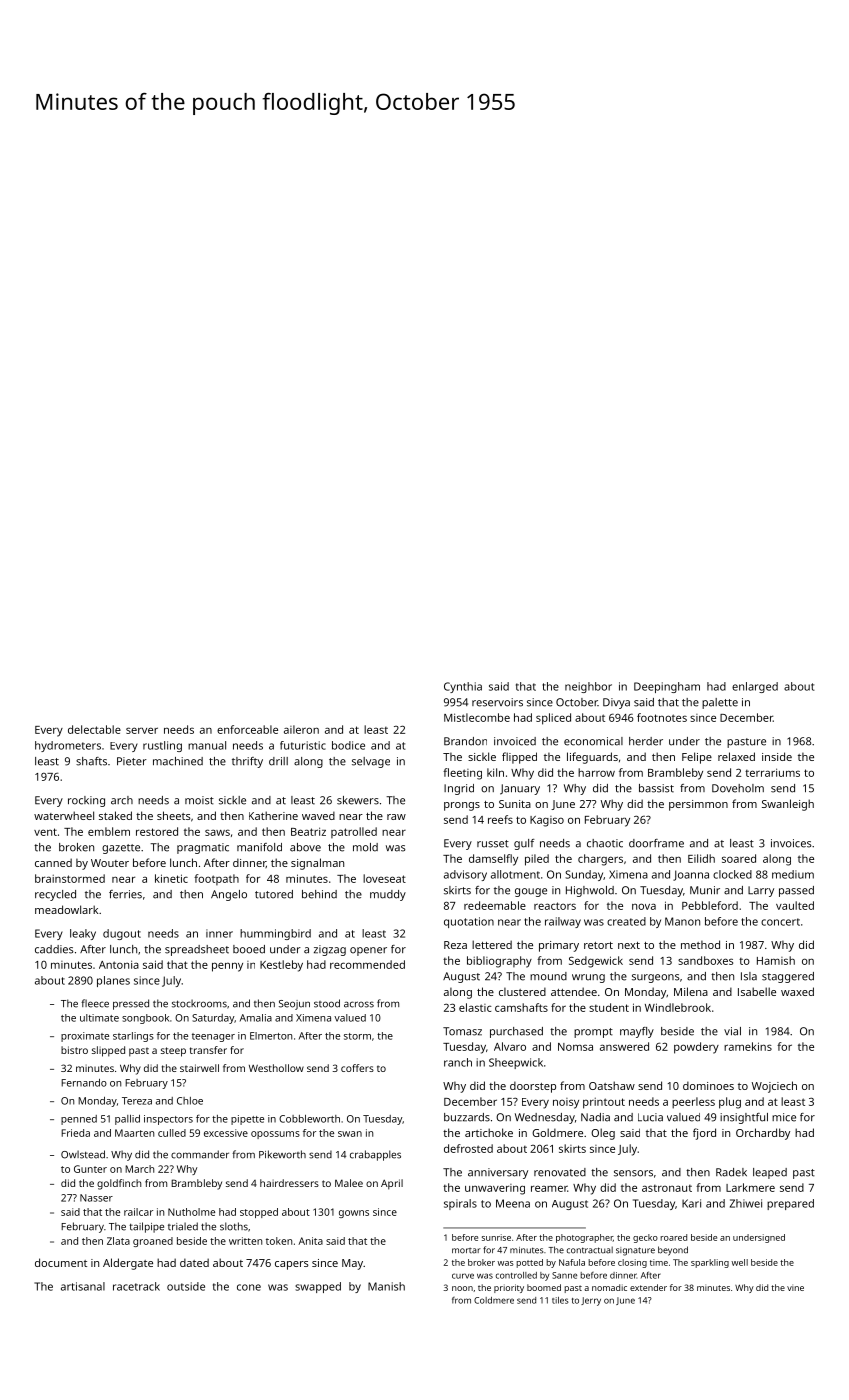 Image resolution: width=849 pixels, height=1400 pixels. Describe the element at coordinates (696, 1048) in the document. I see `powdery` at that location.
